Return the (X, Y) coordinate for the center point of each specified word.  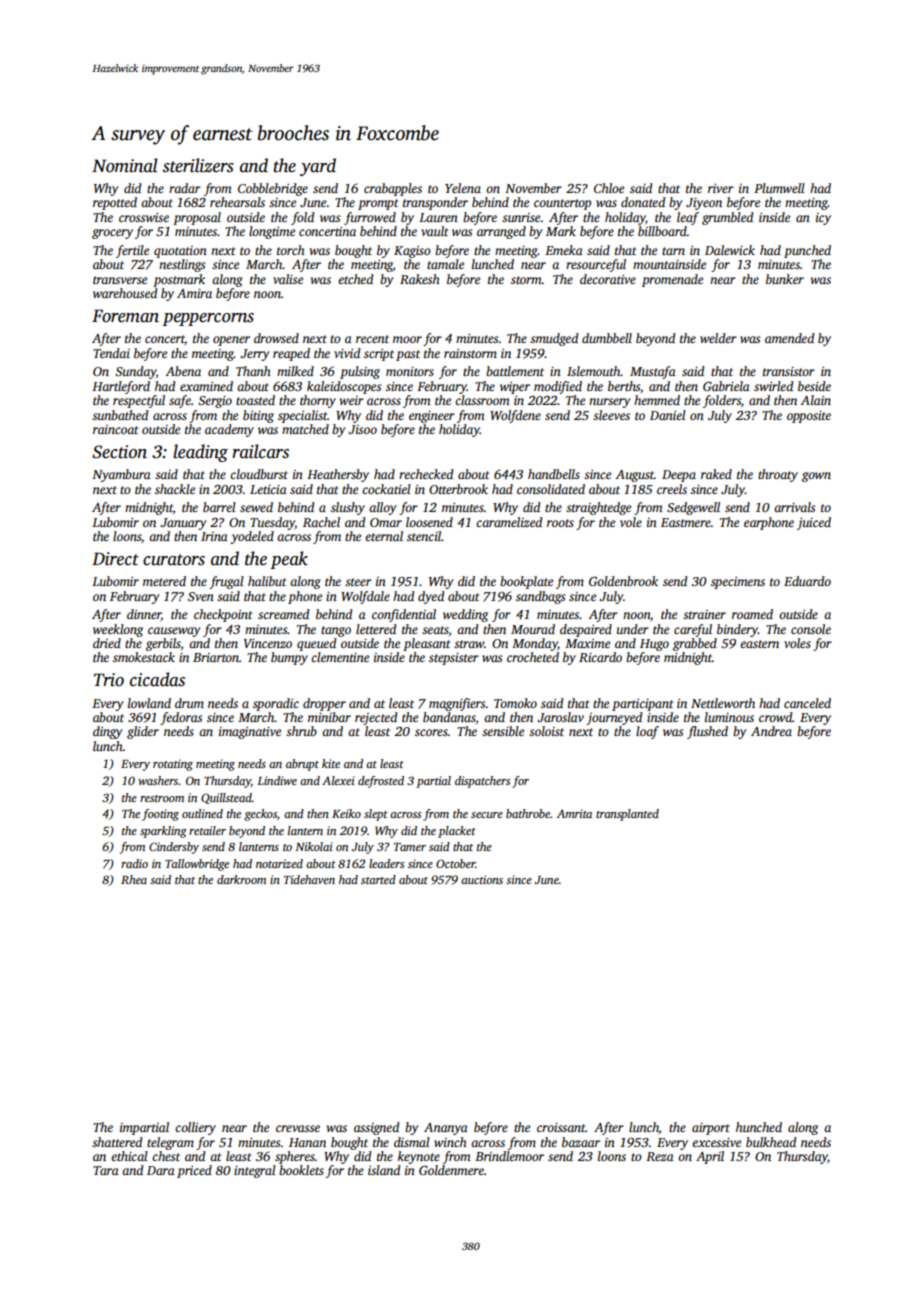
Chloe (609, 188)
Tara (106, 1170)
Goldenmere (451, 1170)
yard (318, 167)
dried (107, 643)
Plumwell (779, 188)
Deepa (679, 476)
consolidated (551, 489)
